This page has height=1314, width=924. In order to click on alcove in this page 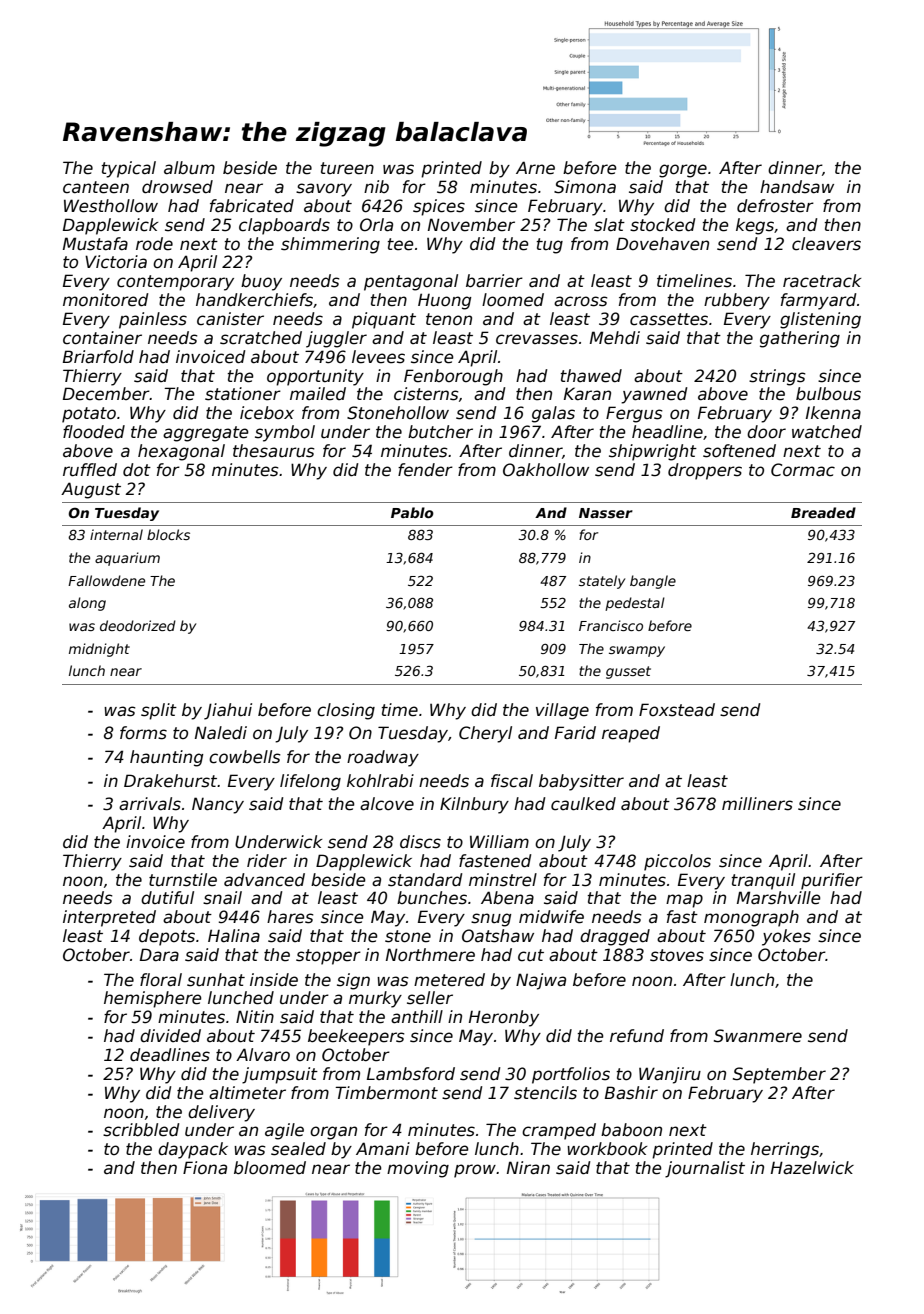, I will do `click(387, 804)`.
